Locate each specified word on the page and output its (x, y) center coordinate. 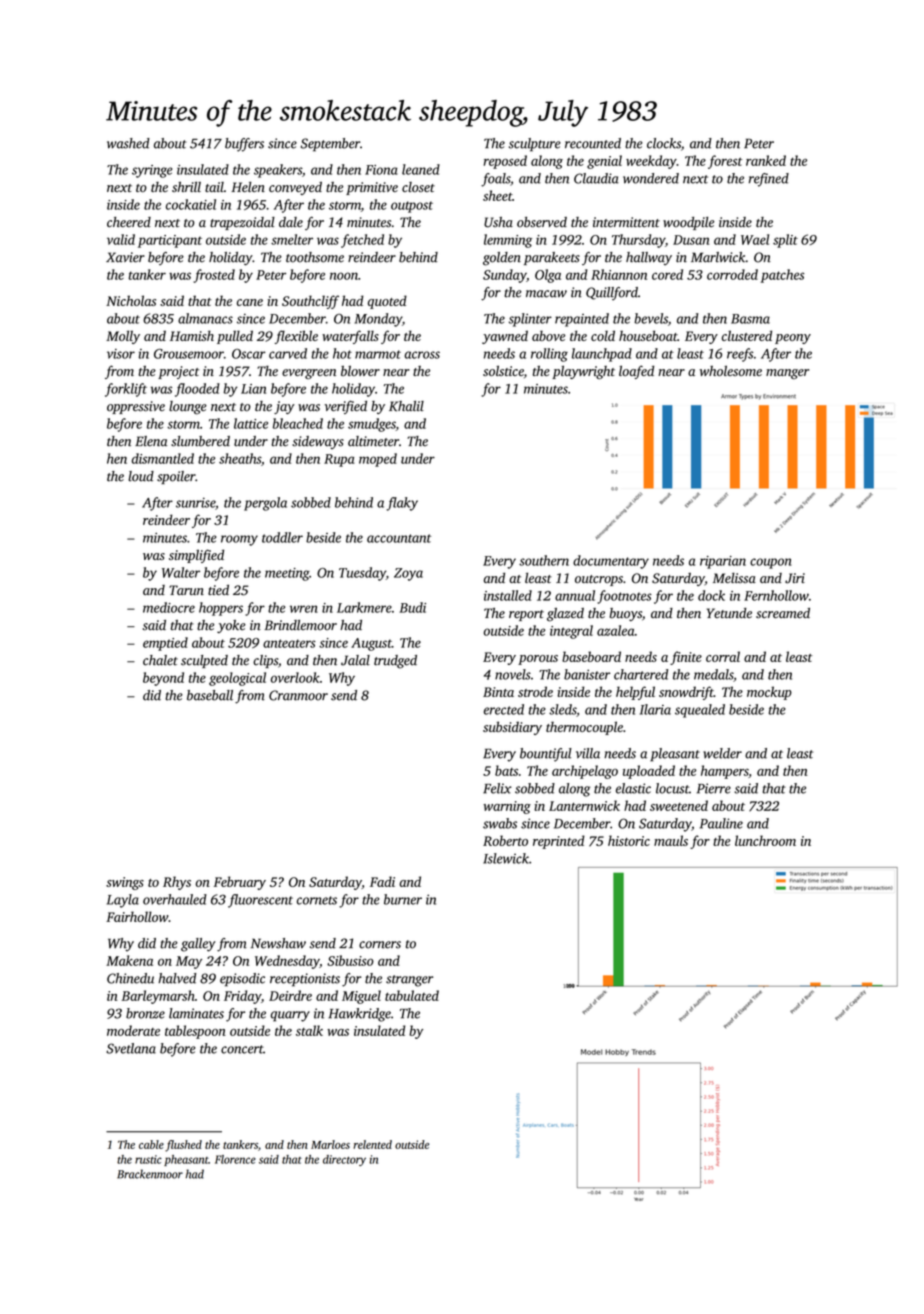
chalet (160, 660)
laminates (196, 1013)
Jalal (355, 660)
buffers (244, 145)
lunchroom (765, 840)
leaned (421, 169)
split (785, 241)
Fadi (382, 881)
